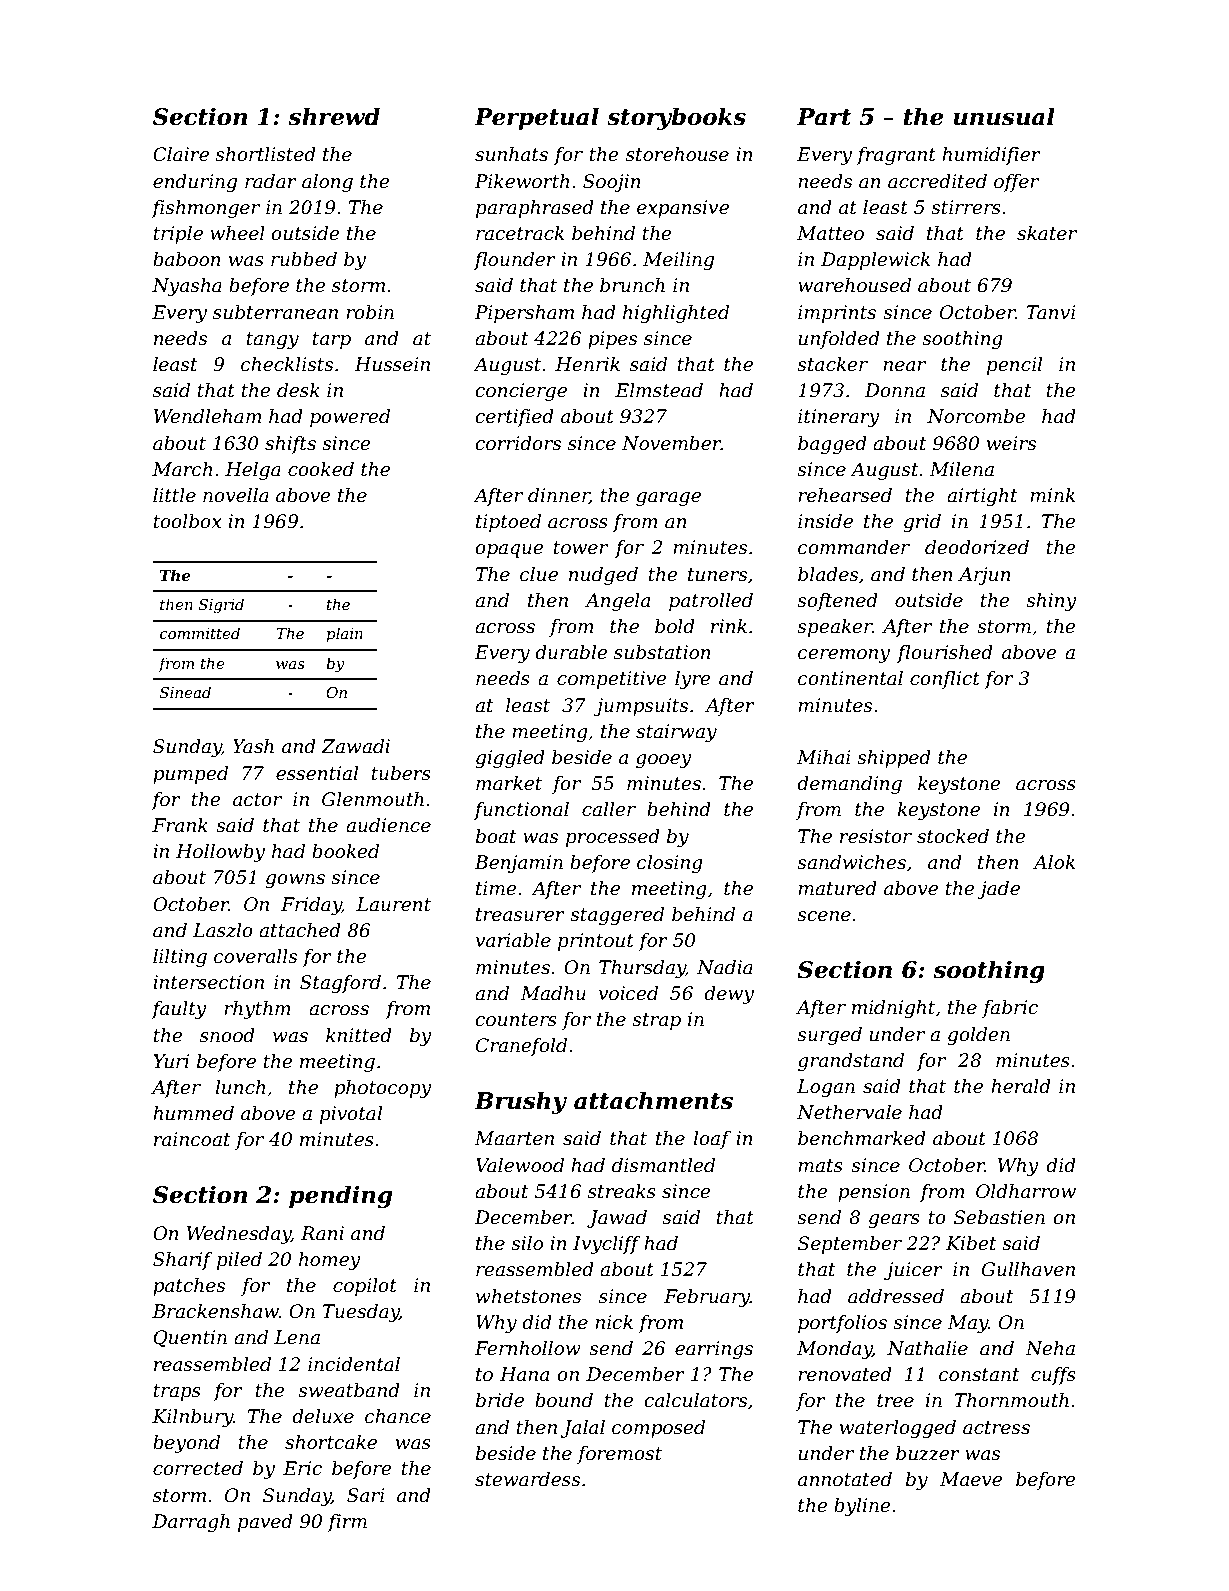  Describe the element at coordinates (527, 1479) in the screenshot. I see `stewardess` at that location.
